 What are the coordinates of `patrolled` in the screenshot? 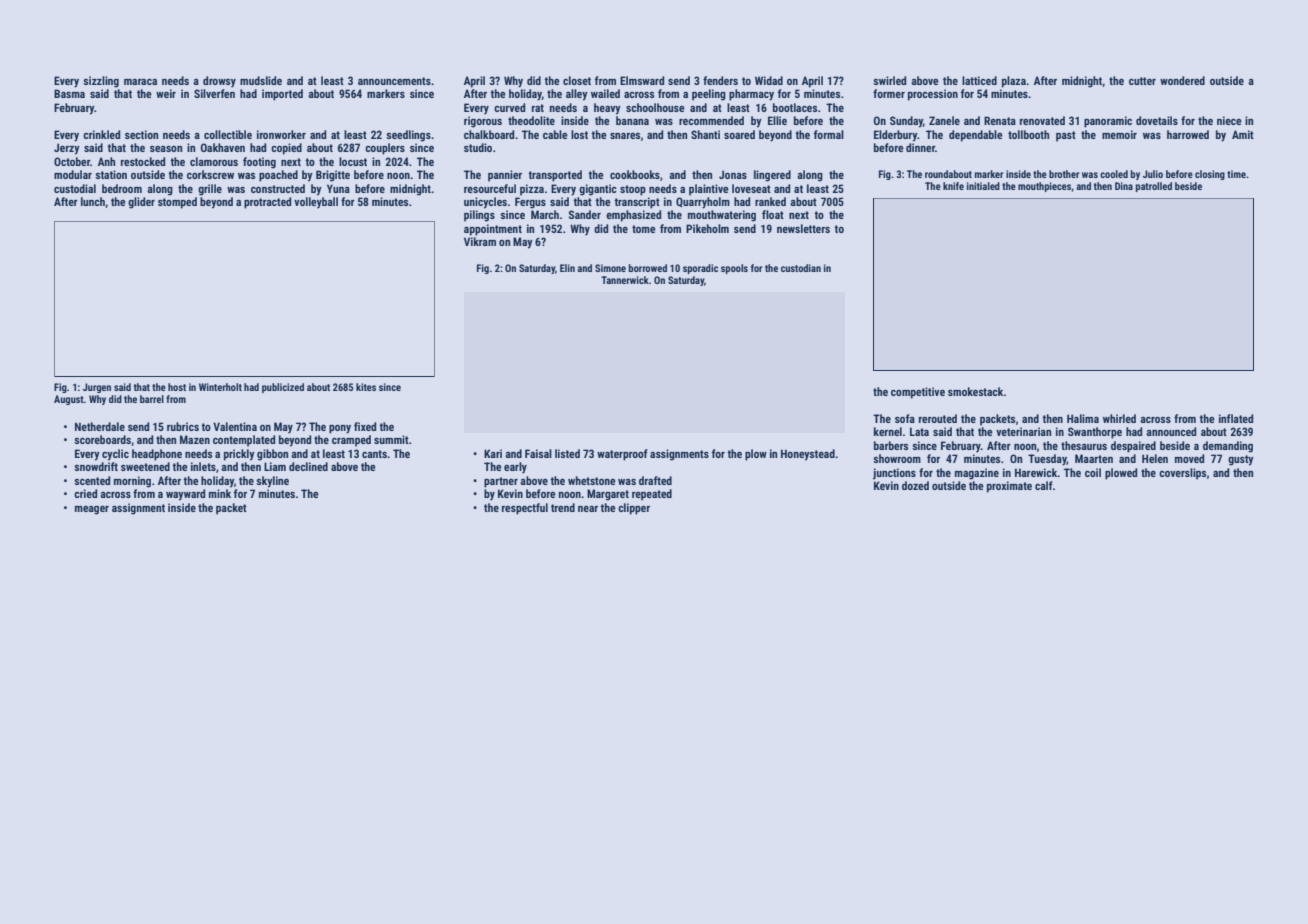 It's located at (1154, 187).
